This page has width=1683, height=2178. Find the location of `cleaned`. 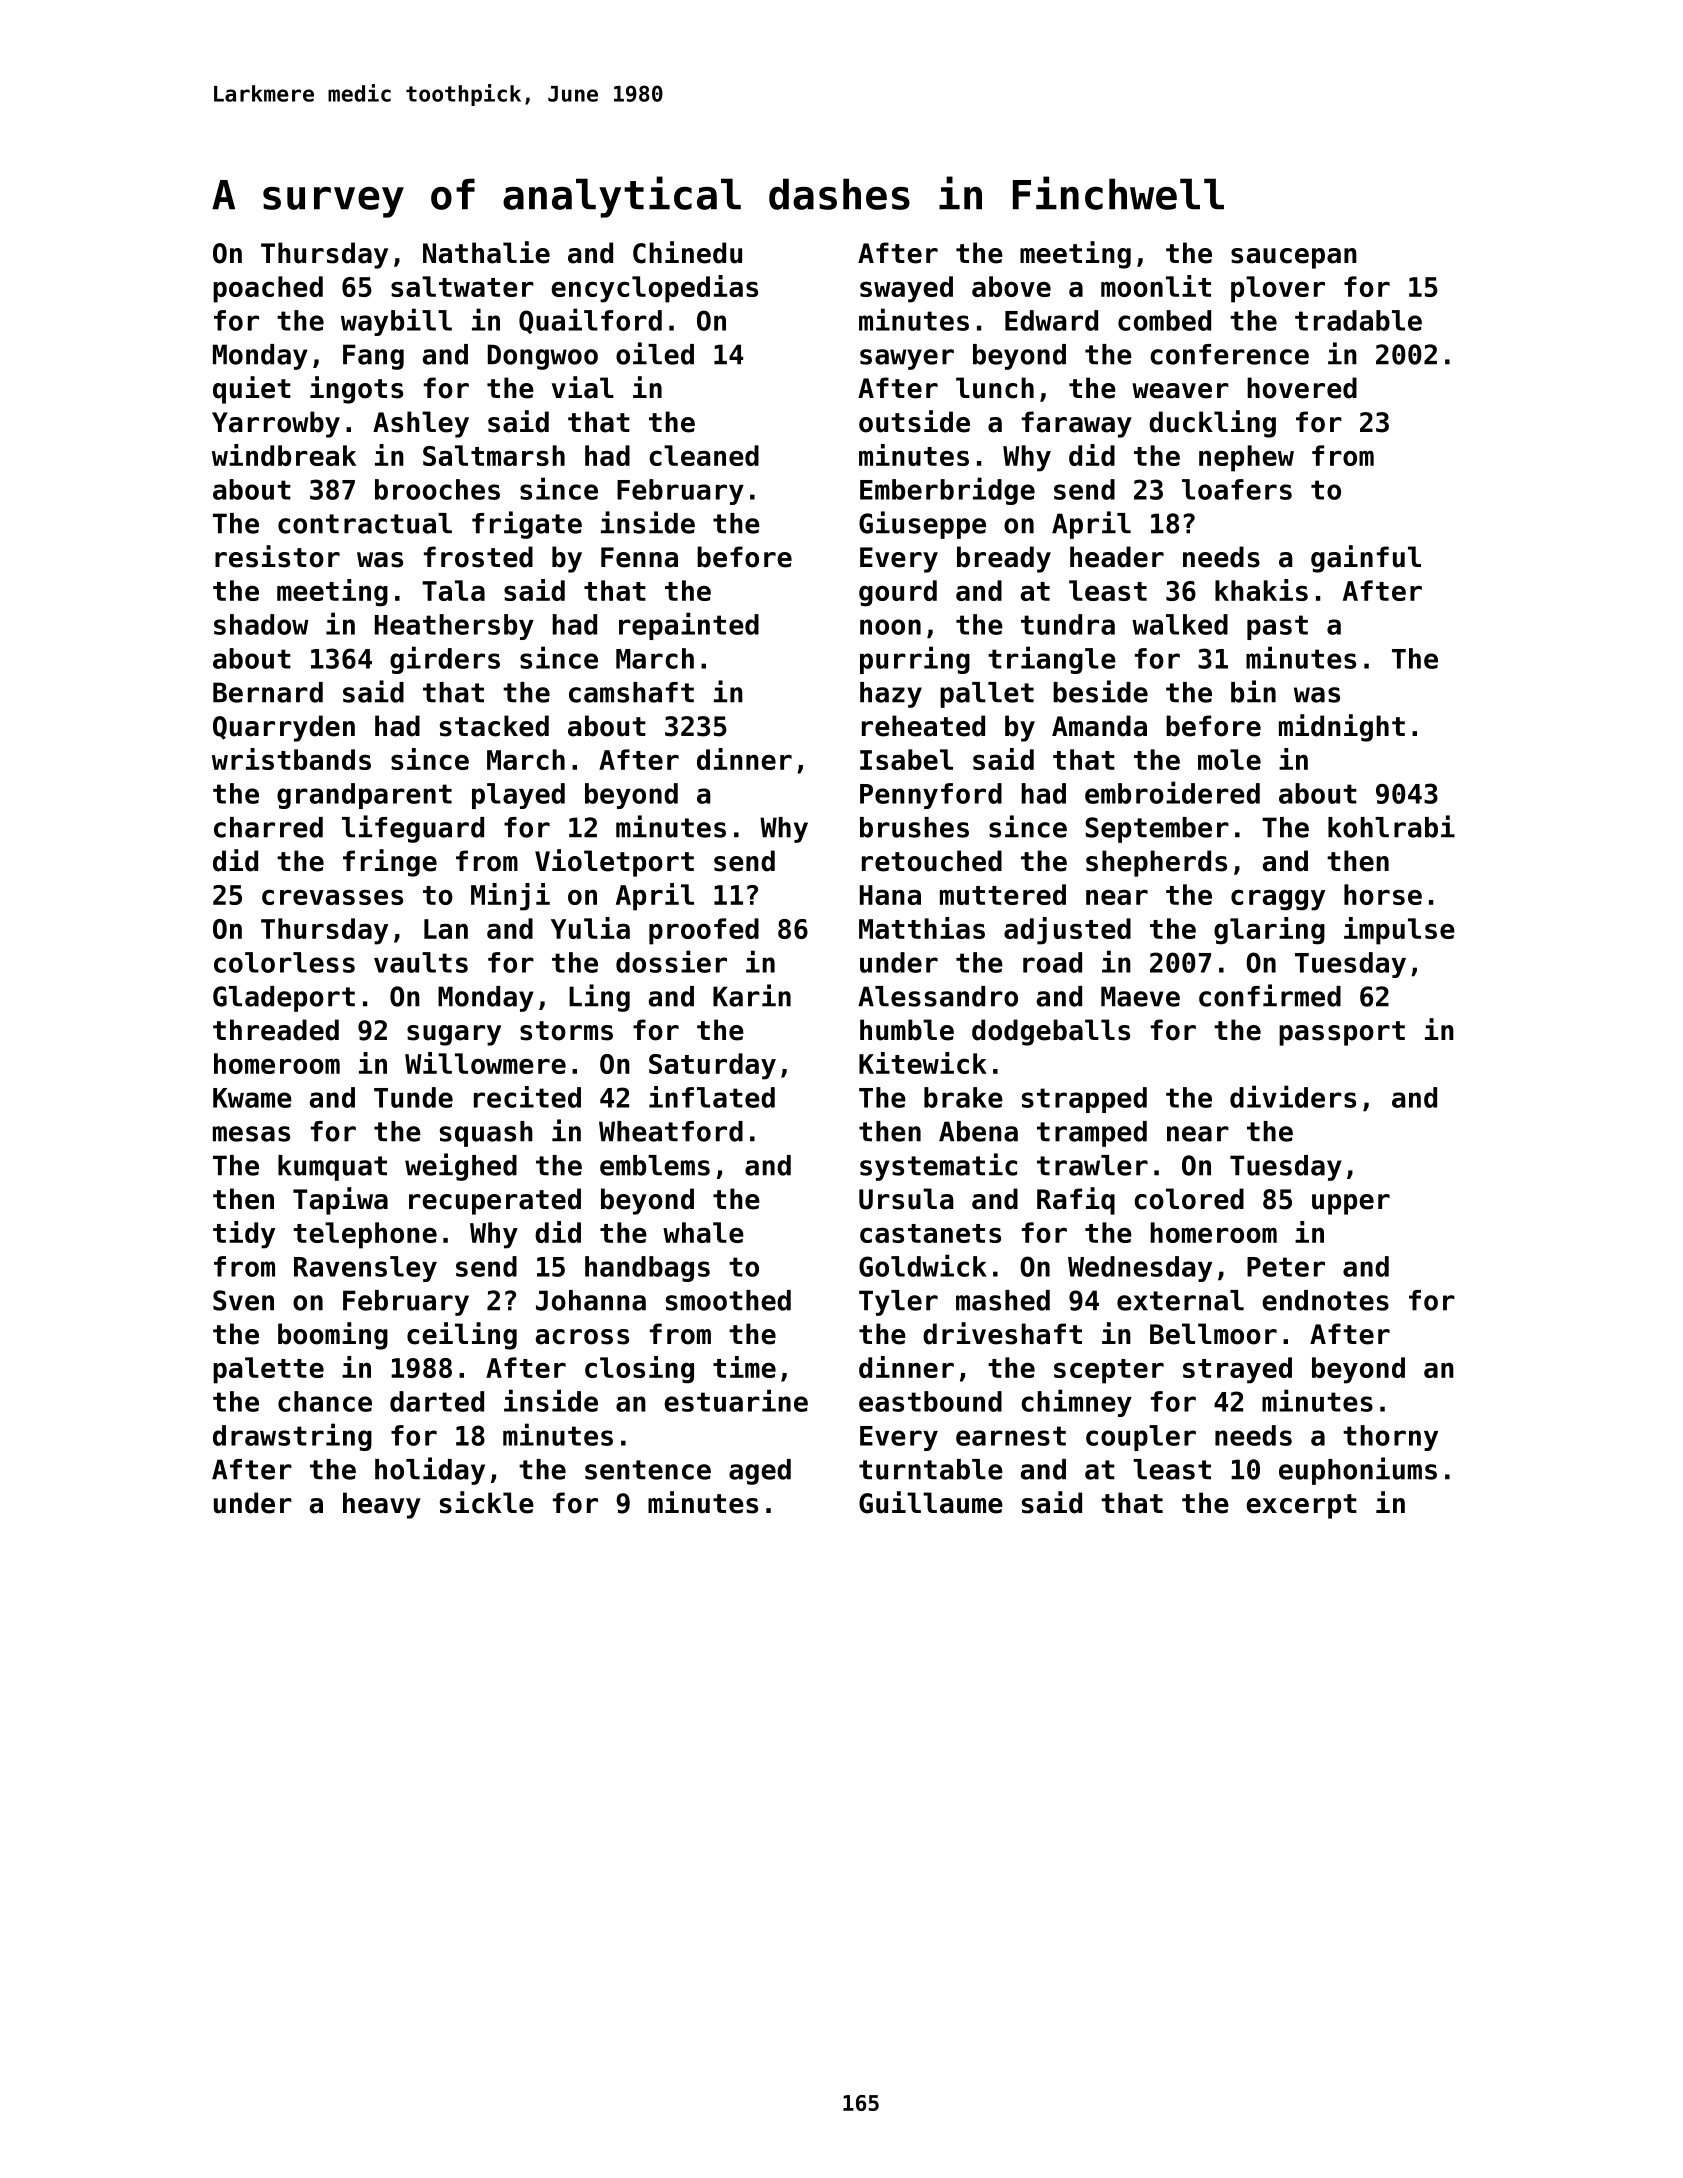

cleaned is located at coordinates (704, 455).
